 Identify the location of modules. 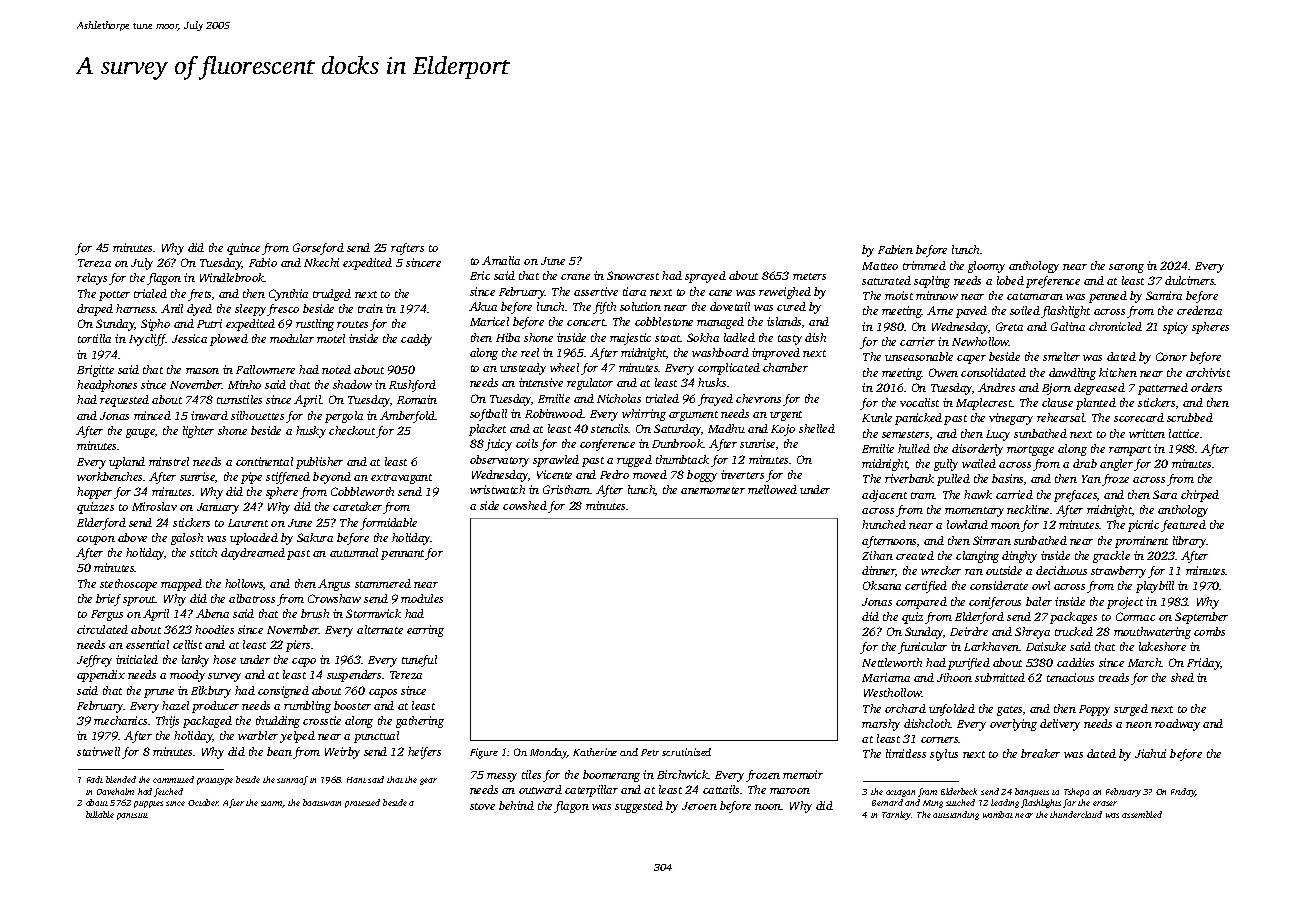
(422, 598).
